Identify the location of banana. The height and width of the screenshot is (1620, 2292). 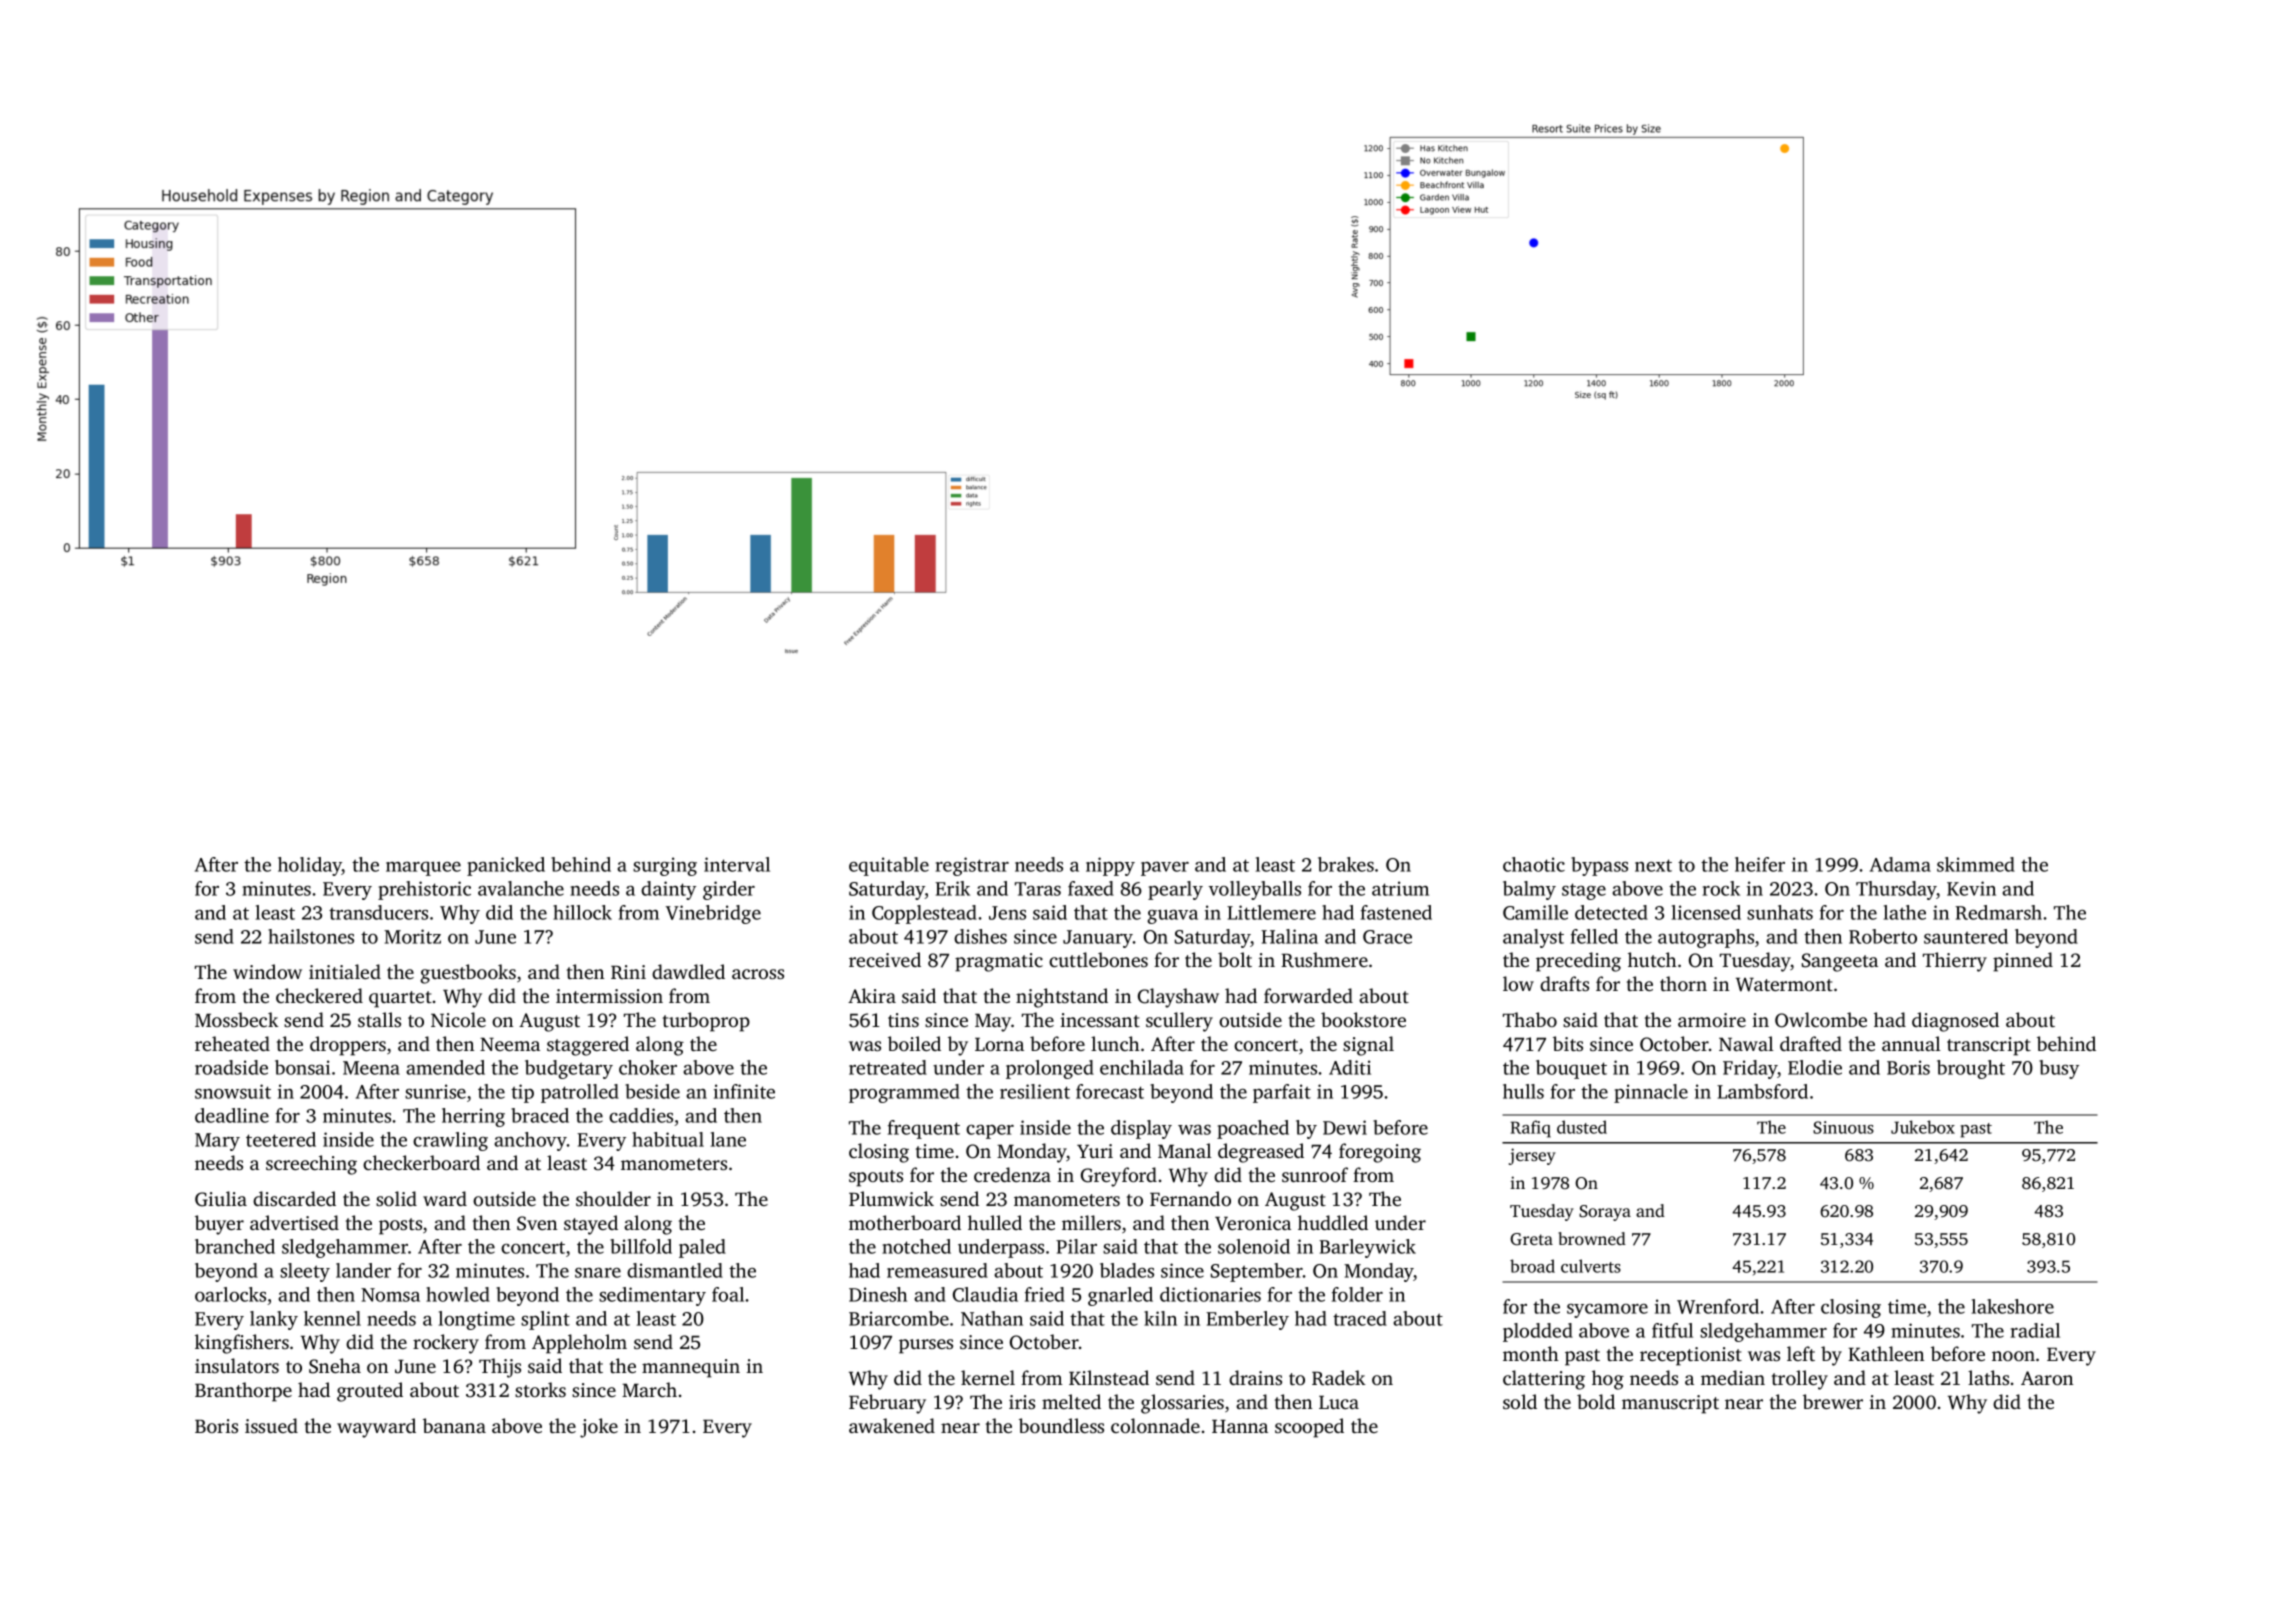
(454, 1425).
